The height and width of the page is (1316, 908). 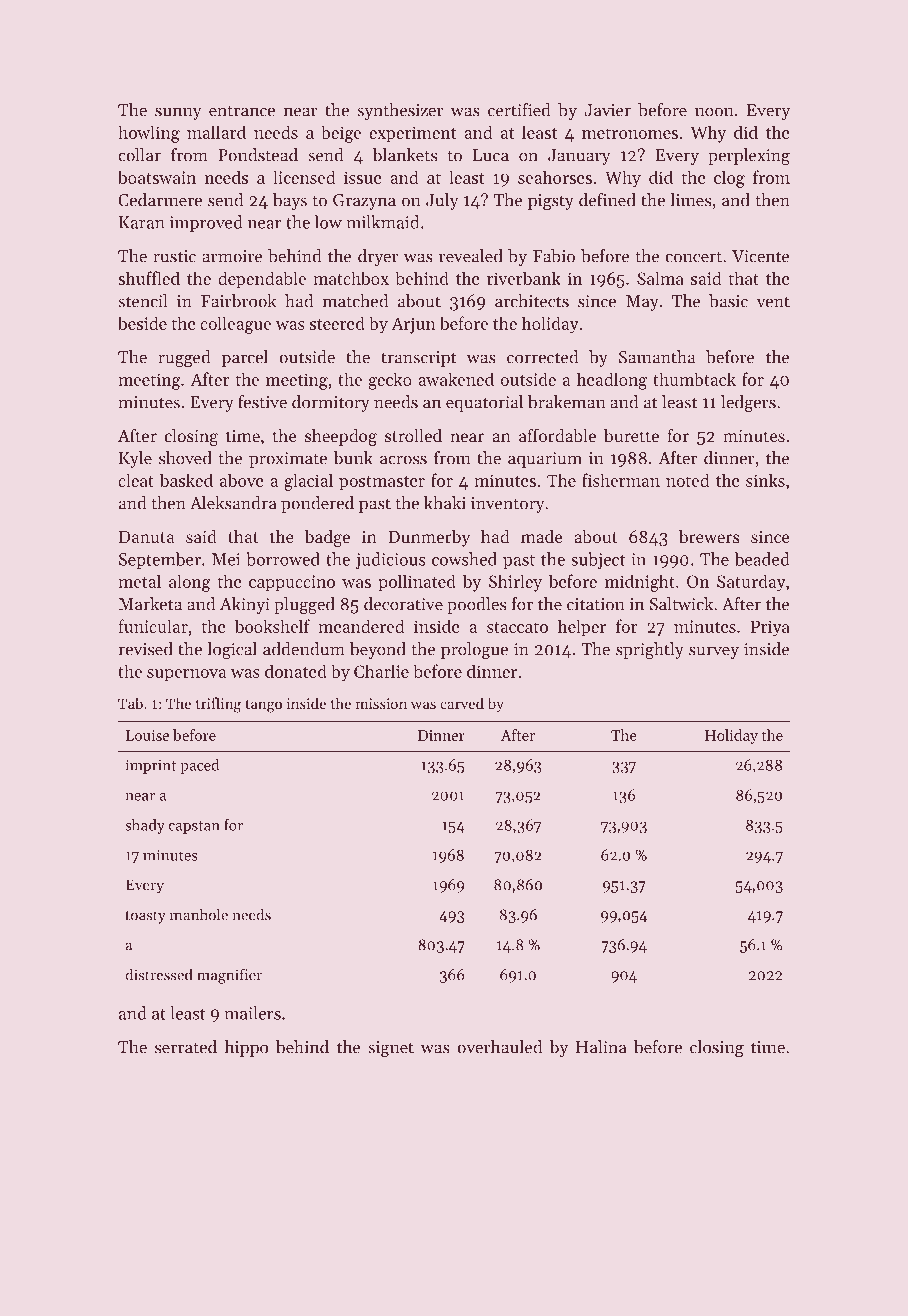 What do you see at coordinates (714, 112) in the page?
I see `noon` at bounding box center [714, 112].
